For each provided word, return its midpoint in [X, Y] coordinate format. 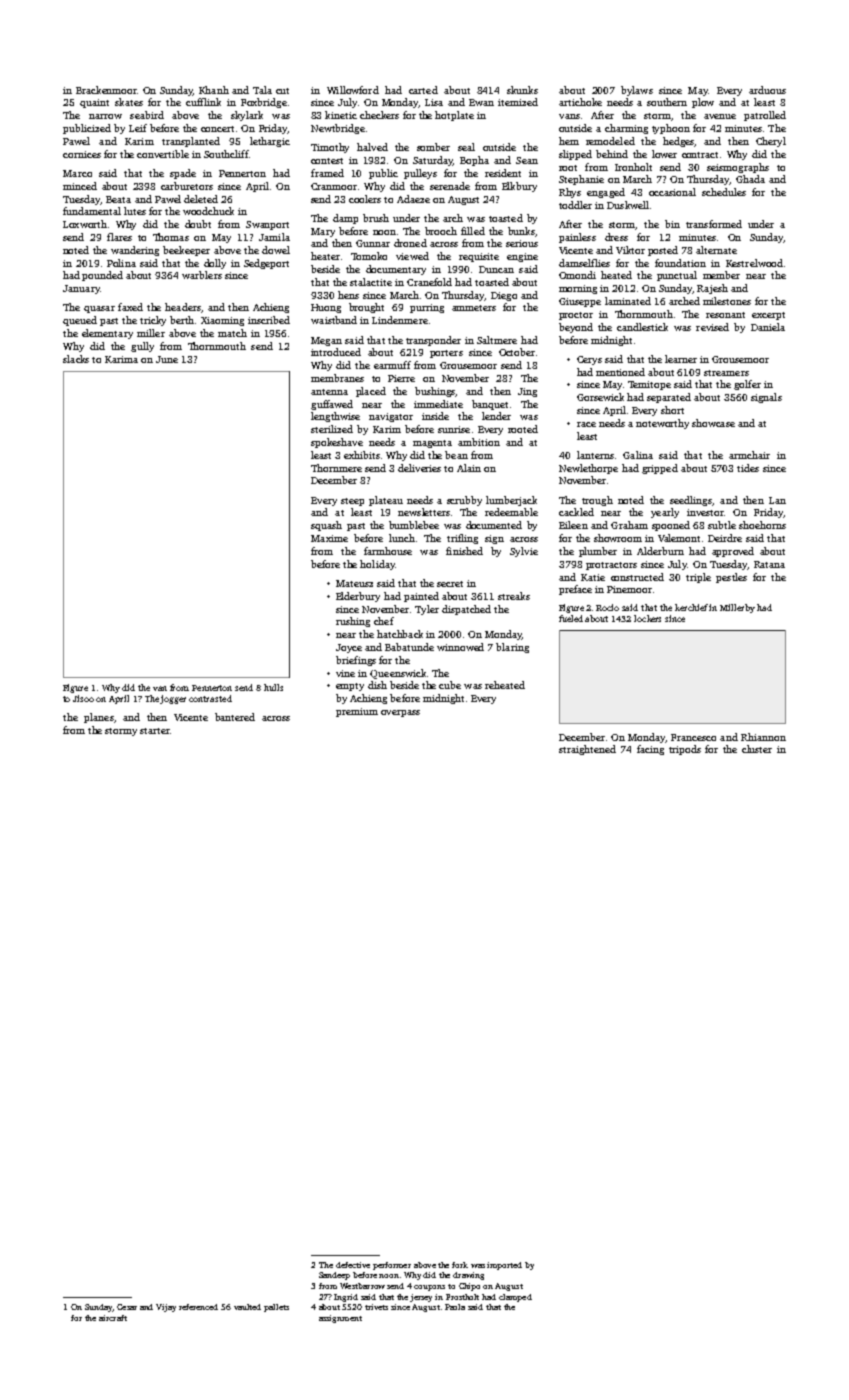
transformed [714, 224]
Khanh [214, 90]
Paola [455, 1307]
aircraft [113, 1318]
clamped [515, 1298]
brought [366, 308]
